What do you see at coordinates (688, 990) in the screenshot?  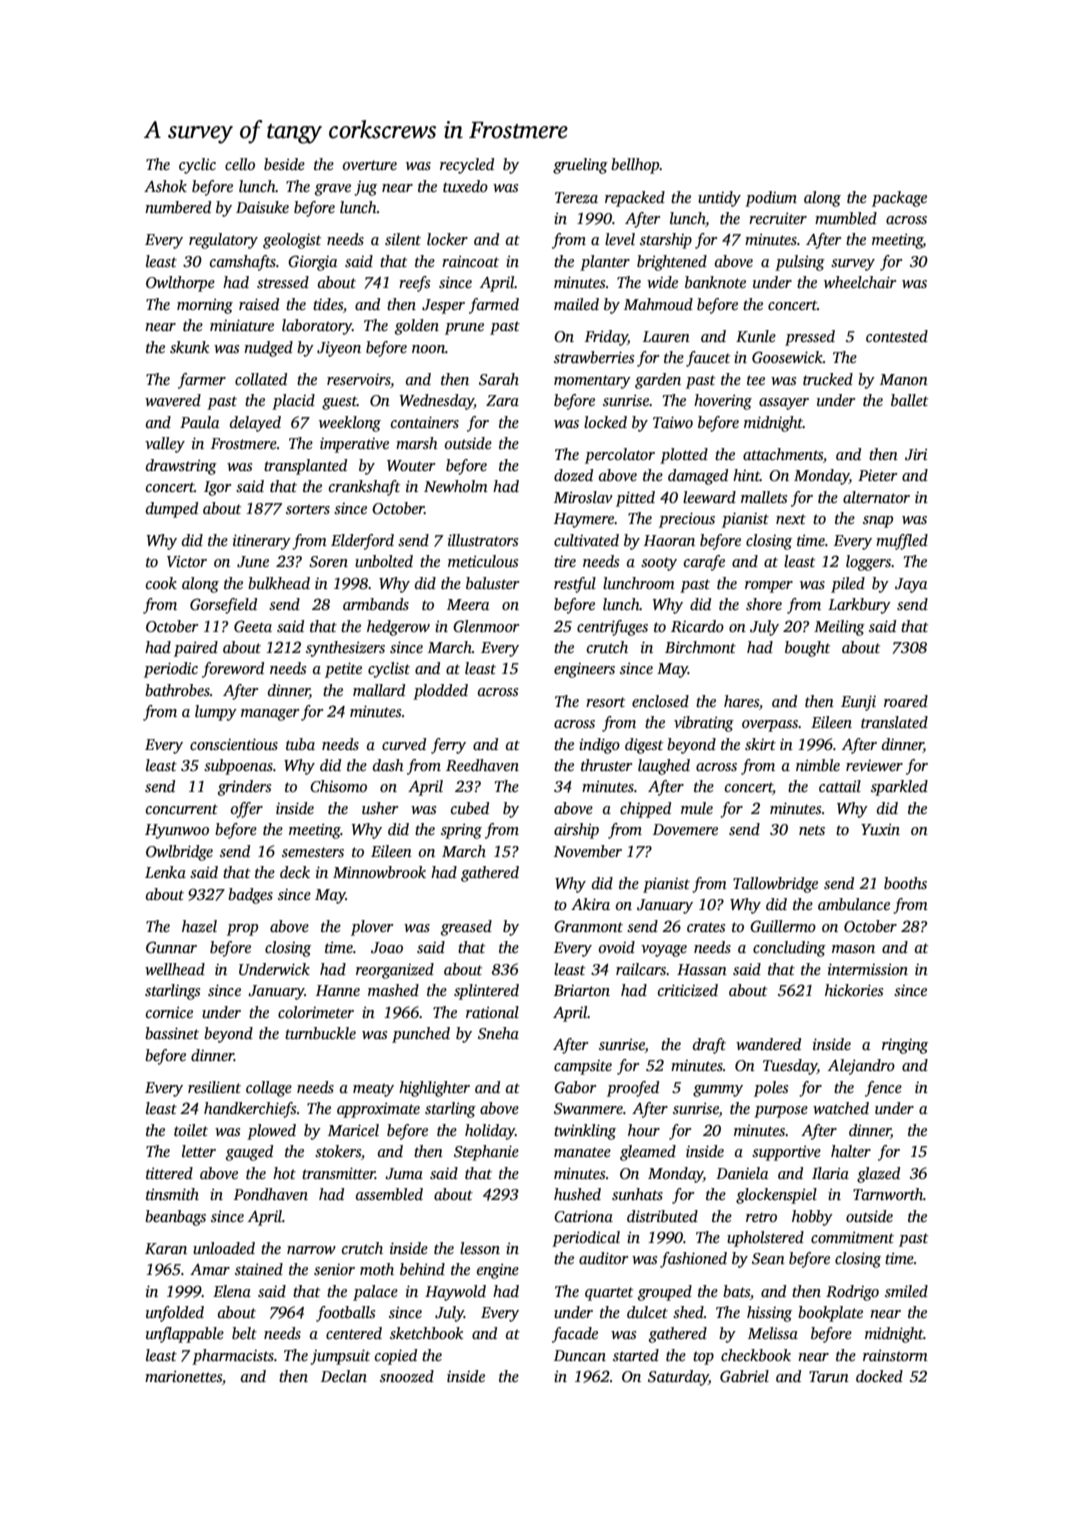 I see `criticized` at bounding box center [688, 990].
